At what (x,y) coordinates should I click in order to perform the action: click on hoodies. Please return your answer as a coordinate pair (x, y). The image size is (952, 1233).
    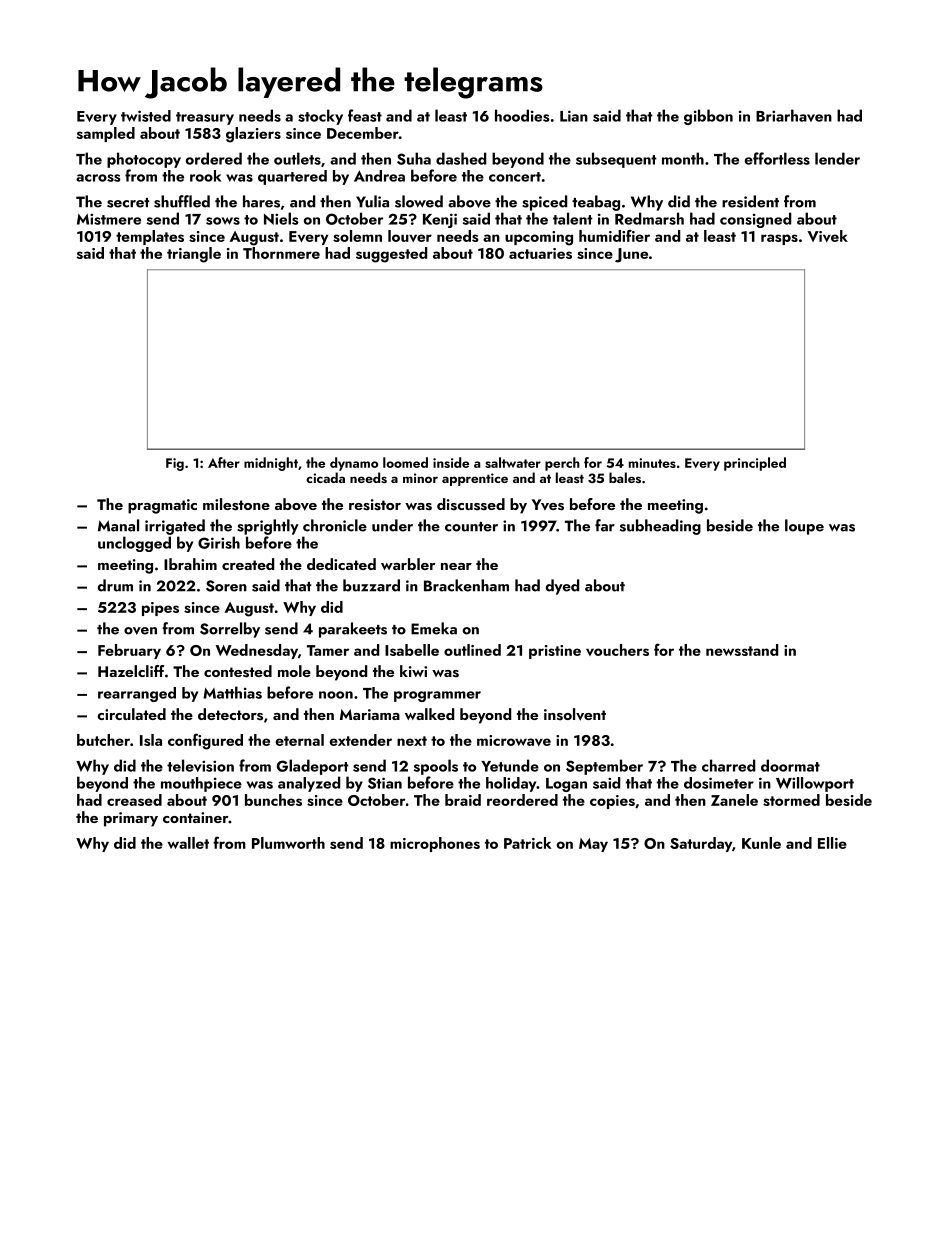
    Looking at the image, I should click on (522, 115).
